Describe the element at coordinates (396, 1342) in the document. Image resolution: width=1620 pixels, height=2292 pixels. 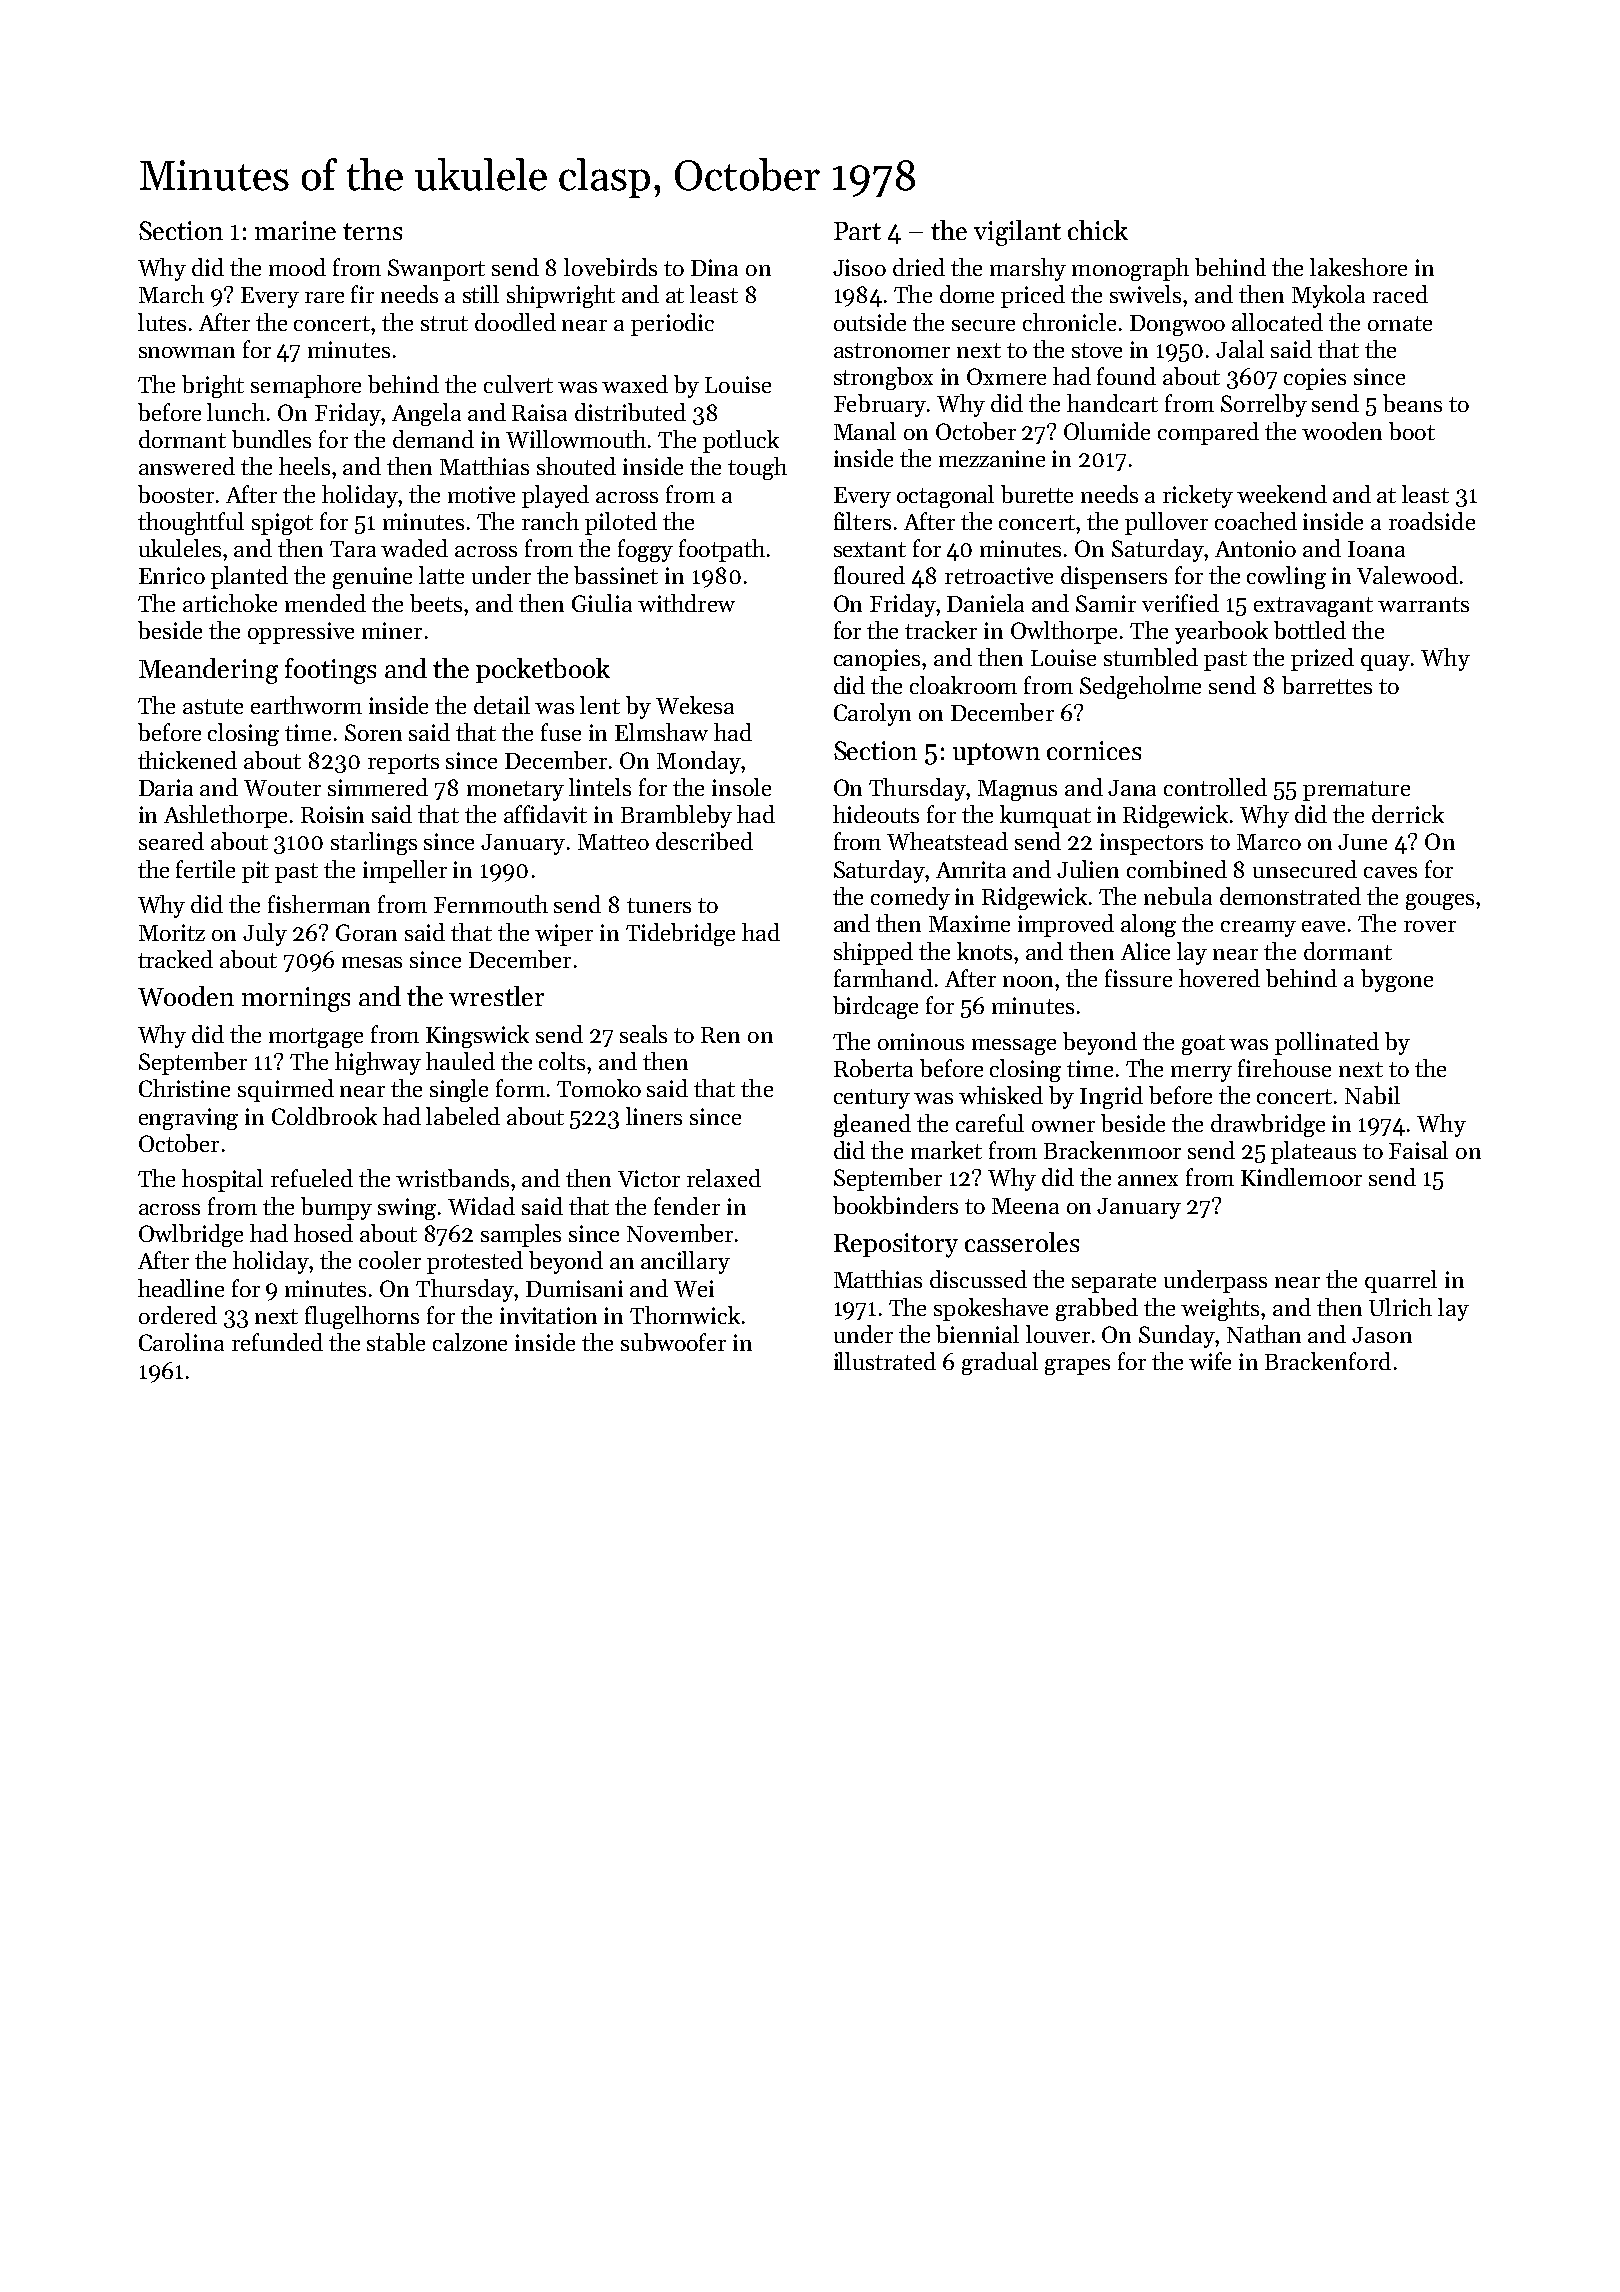
I see `stable` at that location.
